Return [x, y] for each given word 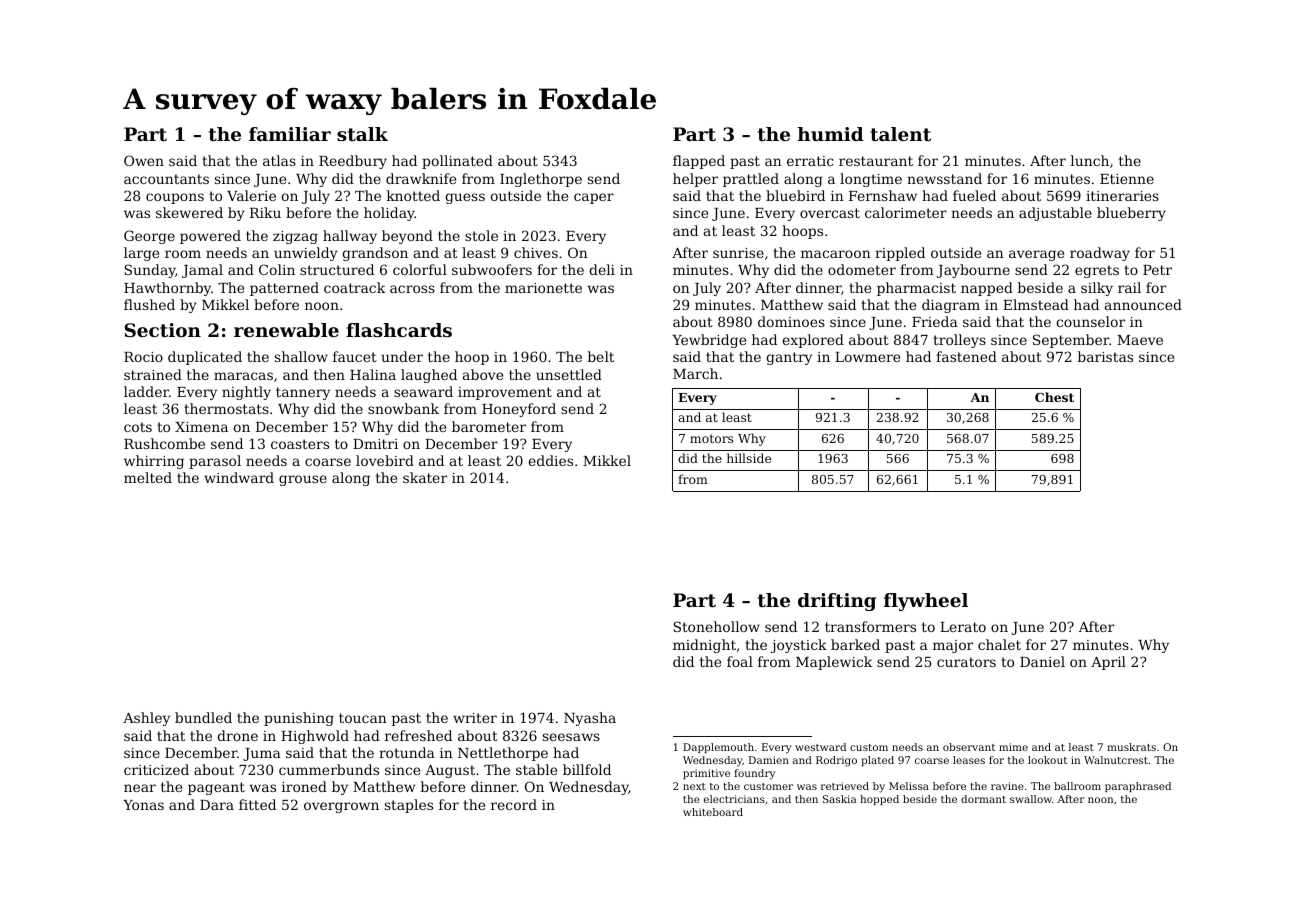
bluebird [795, 195]
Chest [1054, 397]
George [149, 237]
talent [900, 134]
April [1108, 663]
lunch [1090, 160]
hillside [749, 458]
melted [148, 477]
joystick [799, 646]
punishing [299, 719]
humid [830, 134]
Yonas [143, 805]
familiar [290, 134]
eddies [550, 460]
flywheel [926, 602]
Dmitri [375, 444]
